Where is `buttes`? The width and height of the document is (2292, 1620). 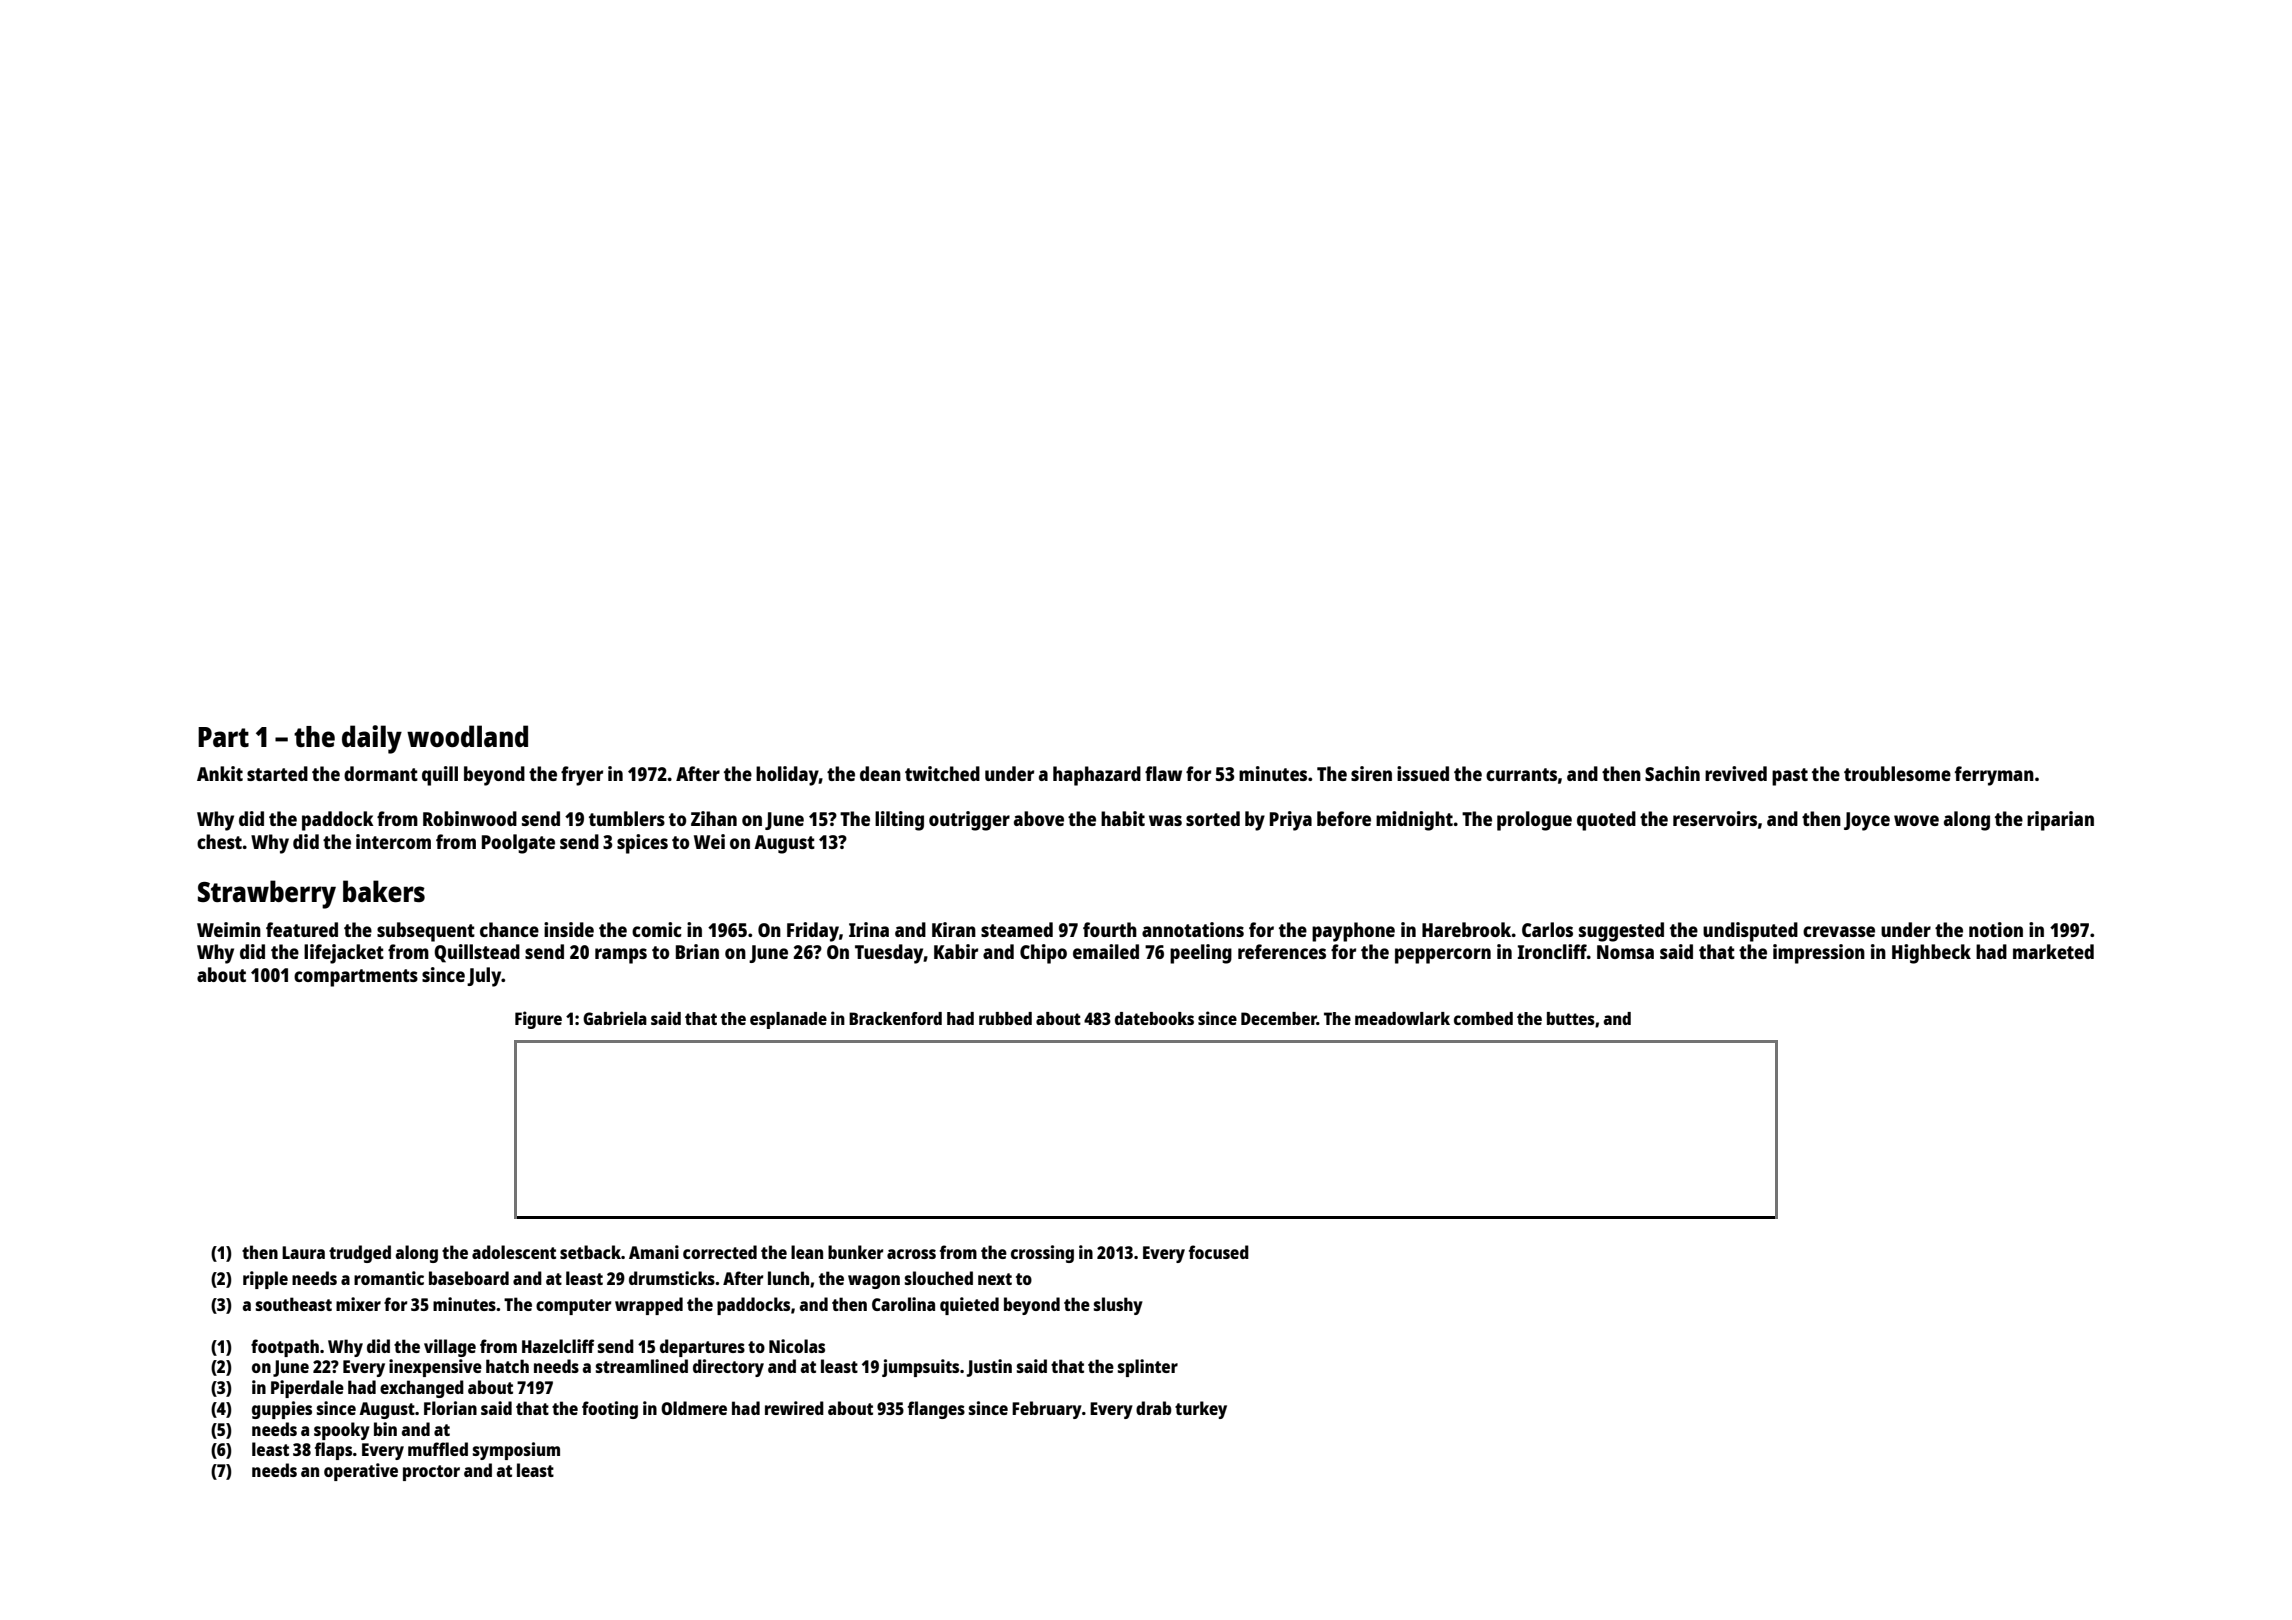
buttes is located at coordinates (1571, 1018).
